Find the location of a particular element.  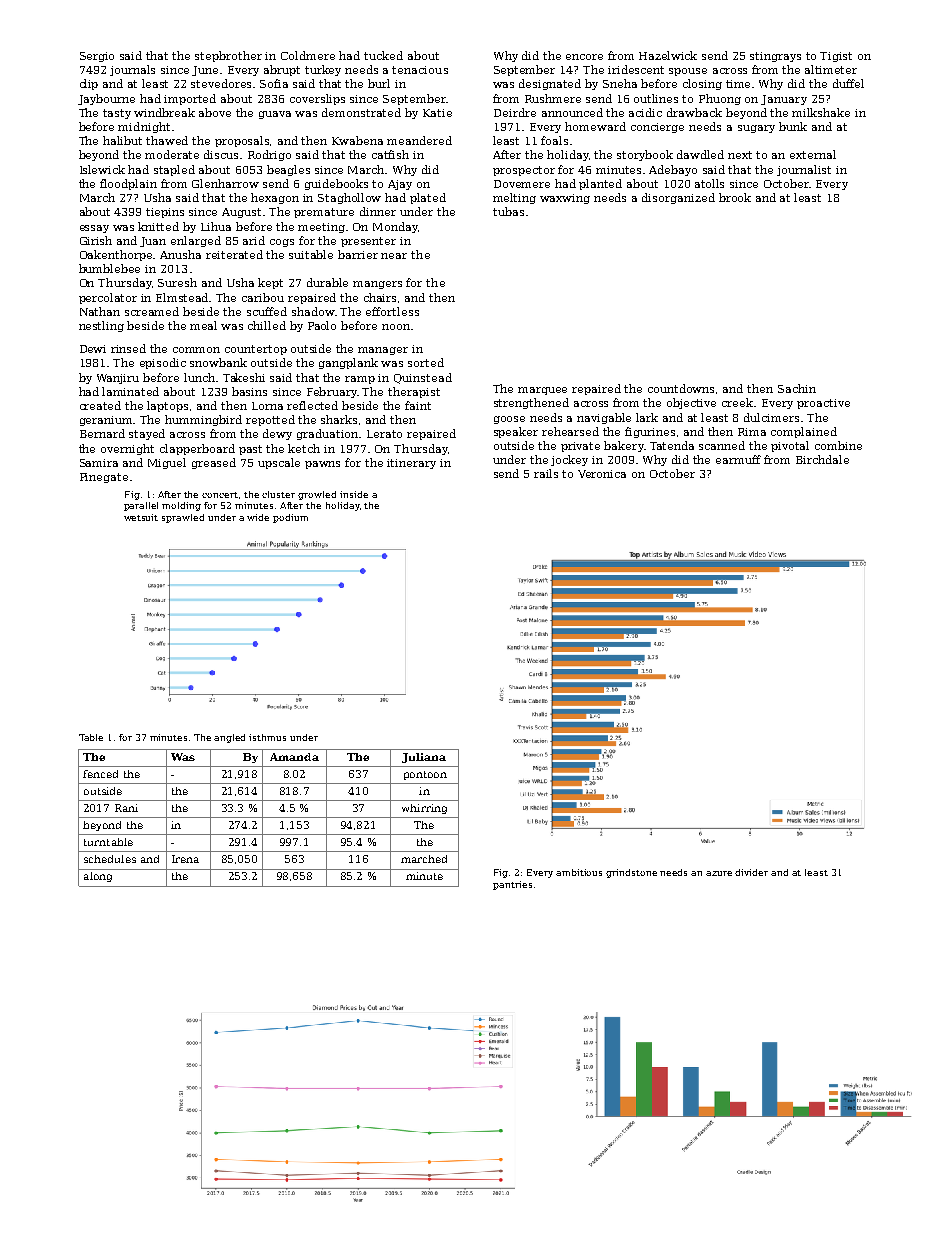

discus is located at coordinates (221, 154).
